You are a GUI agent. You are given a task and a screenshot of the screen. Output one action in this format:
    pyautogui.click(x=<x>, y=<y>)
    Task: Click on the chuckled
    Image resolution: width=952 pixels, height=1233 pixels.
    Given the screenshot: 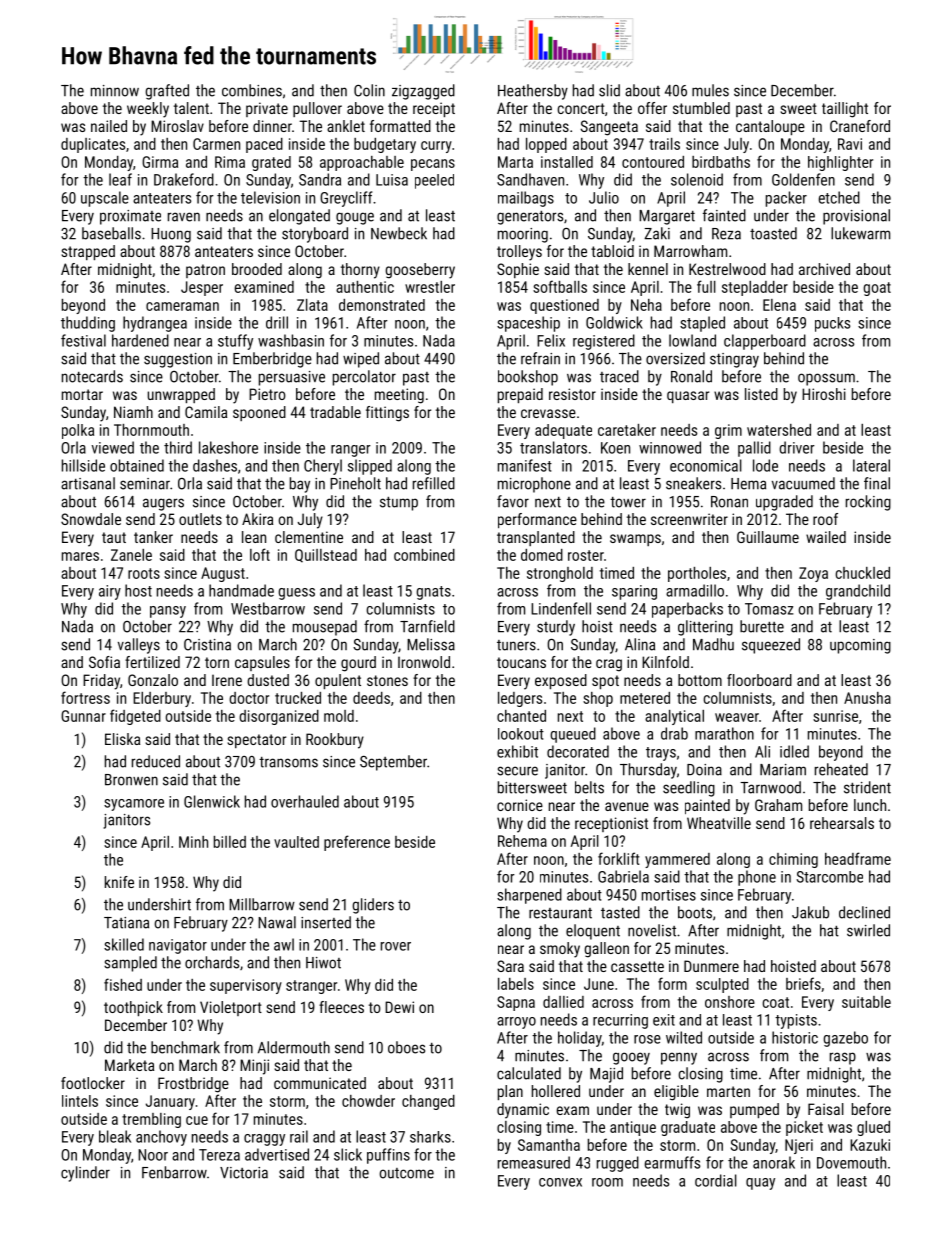 What is the action you would take?
    pyautogui.click(x=862, y=573)
